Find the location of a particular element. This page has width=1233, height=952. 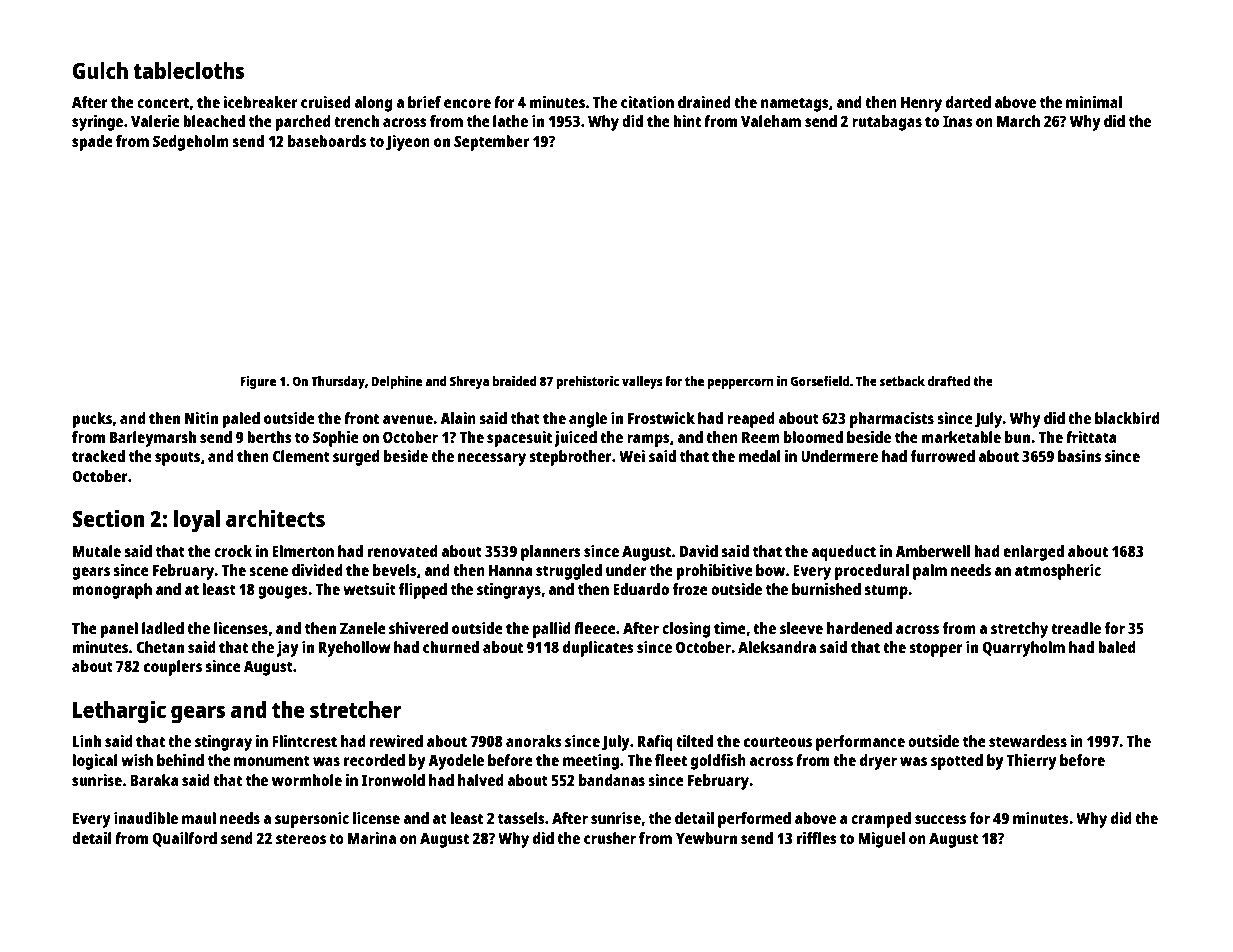

Quailford is located at coordinates (184, 839).
